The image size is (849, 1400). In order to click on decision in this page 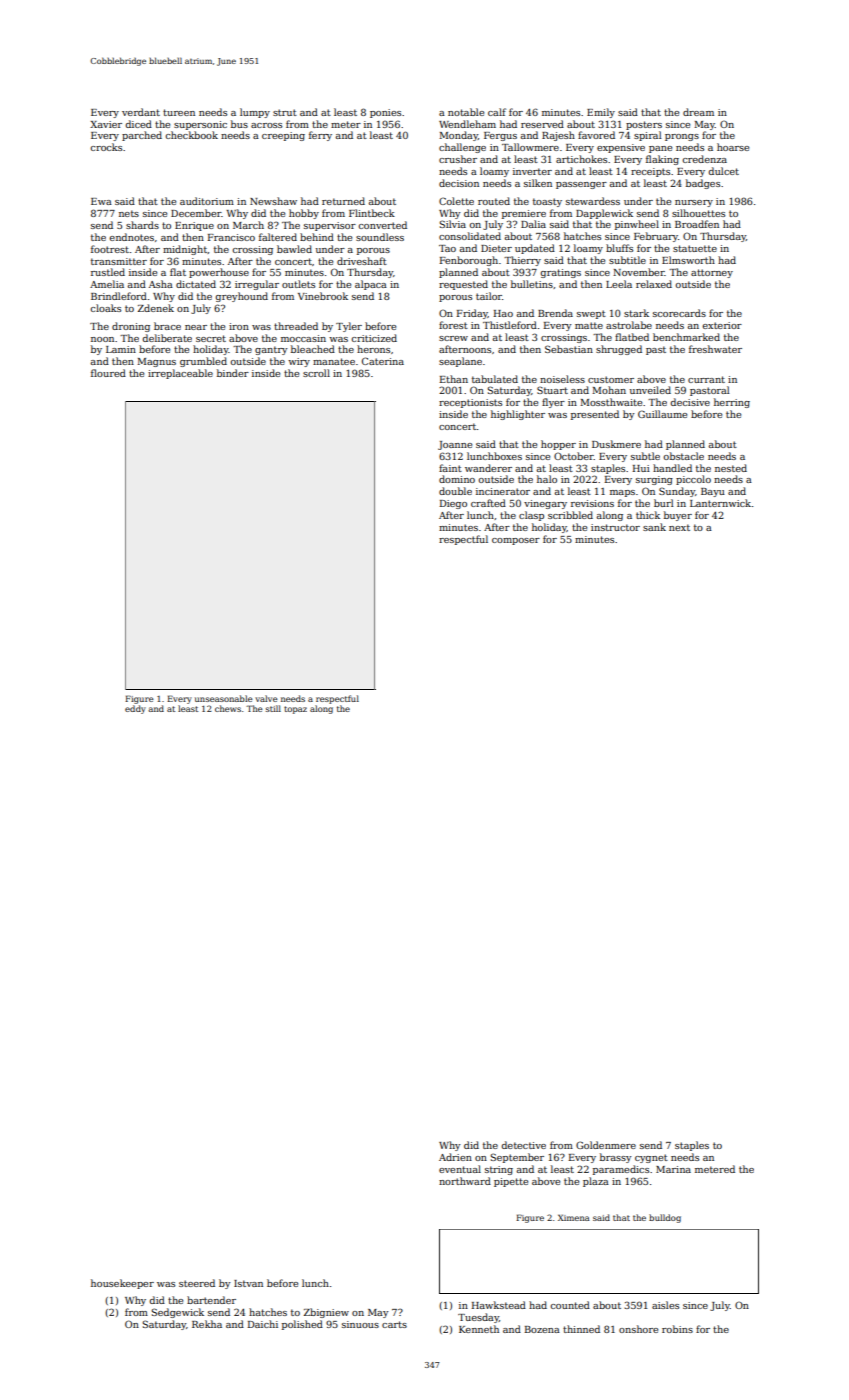, I will do `click(459, 183)`.
